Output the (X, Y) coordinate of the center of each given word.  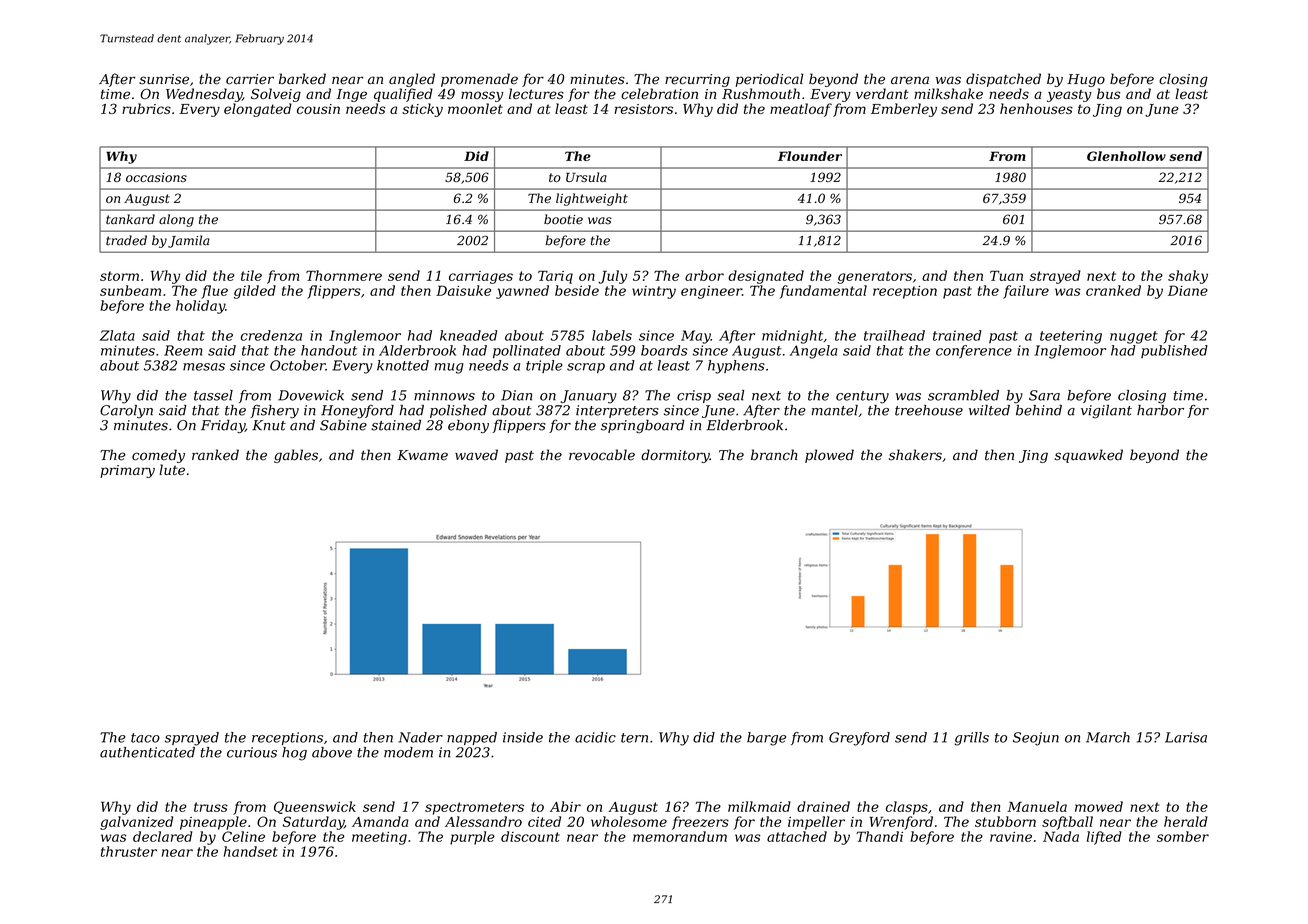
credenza (271, 335)
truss (211, 807)
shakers (915, 455)
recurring (697, 80)
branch (774, 455)
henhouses (1036, 108)
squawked (1089, 456)
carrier (250, 79)
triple (544, 366)
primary (127, 471)
